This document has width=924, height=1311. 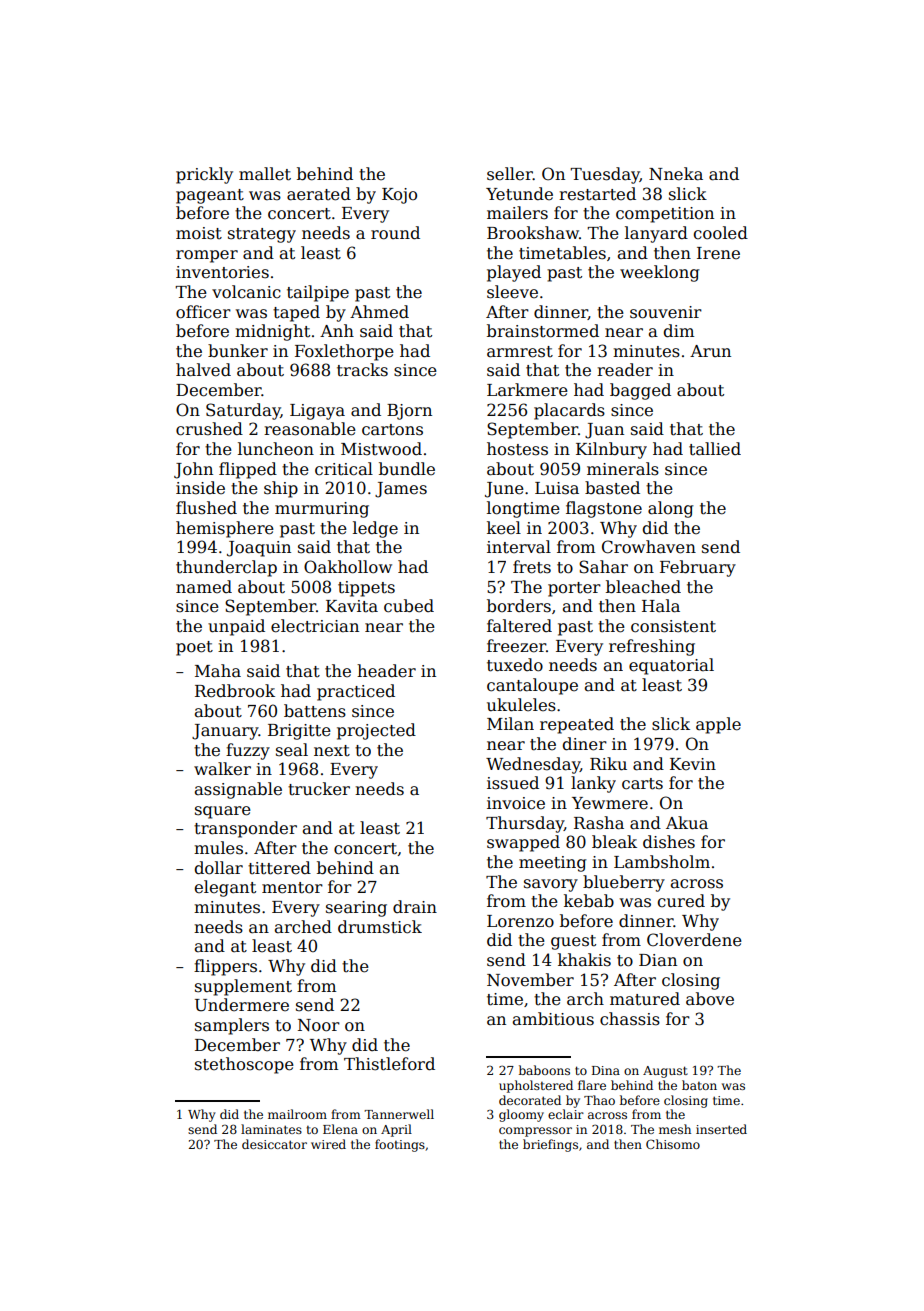 What do you see at coordinates (274, 1144) in the document?
I see `desiccator` at bounding box center [274, 1144].
